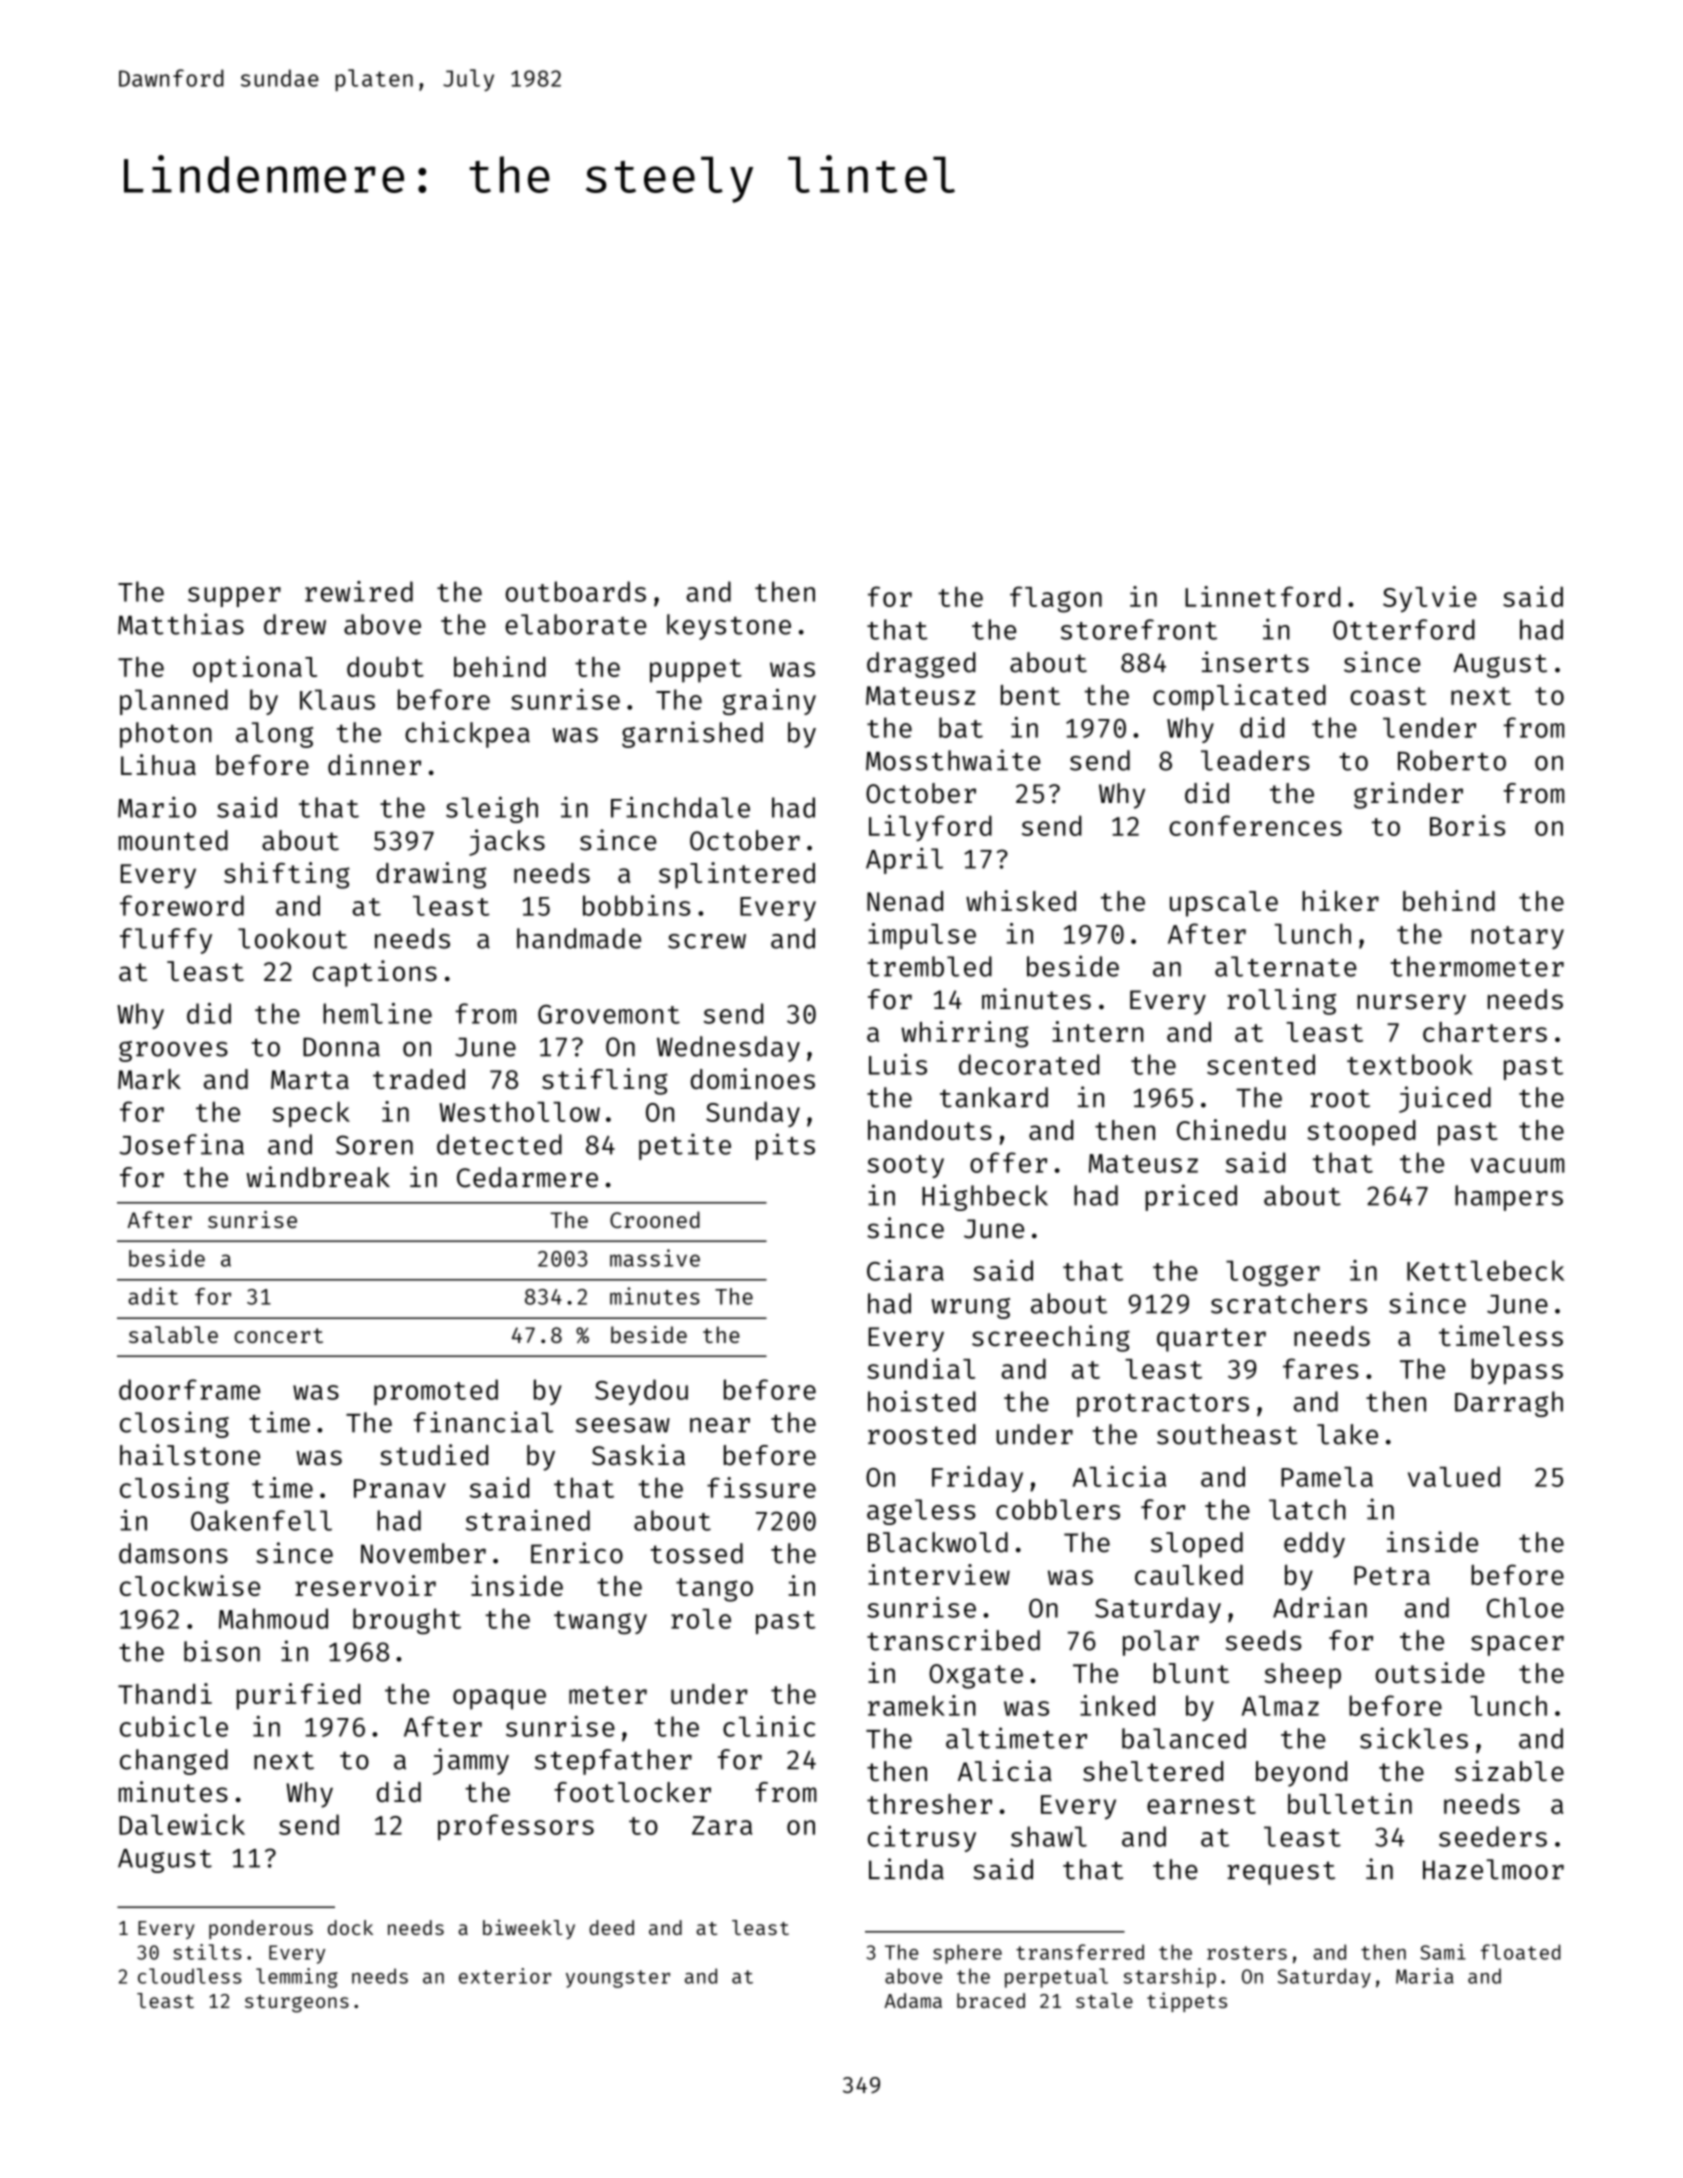 This document has height=2178, width=1683. I want to click on Linnetford, so click(1262, 596).
